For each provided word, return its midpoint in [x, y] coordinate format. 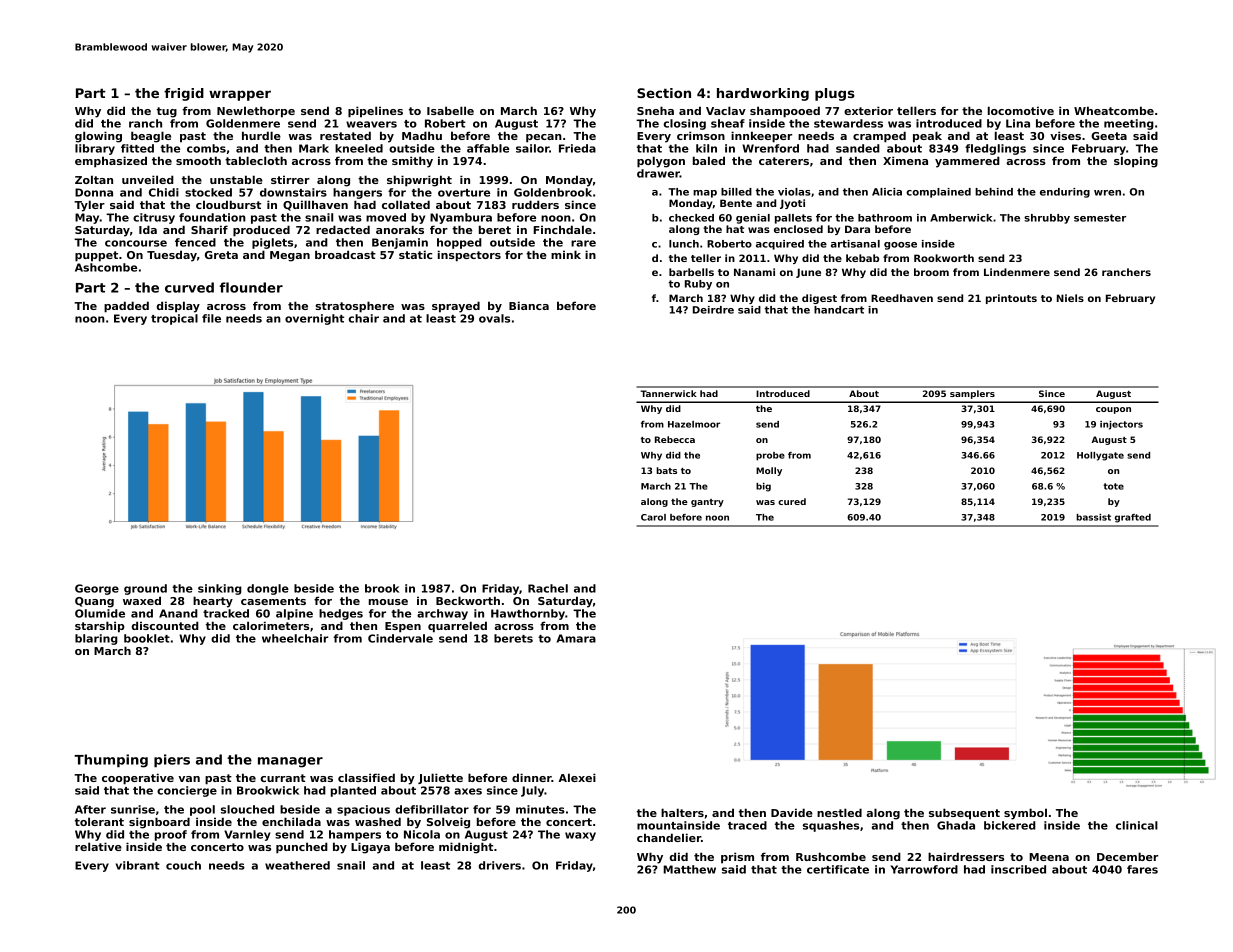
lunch [684, 244]
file [211, 318]
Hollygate [1100, 456]
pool [202, 810]
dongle [268, 589]
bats [666, 470]
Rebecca [675, 439]
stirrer [290, 179]
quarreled [457, 627]
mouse [388, 602]
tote [1113, 486]
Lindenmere [1017, 272]
